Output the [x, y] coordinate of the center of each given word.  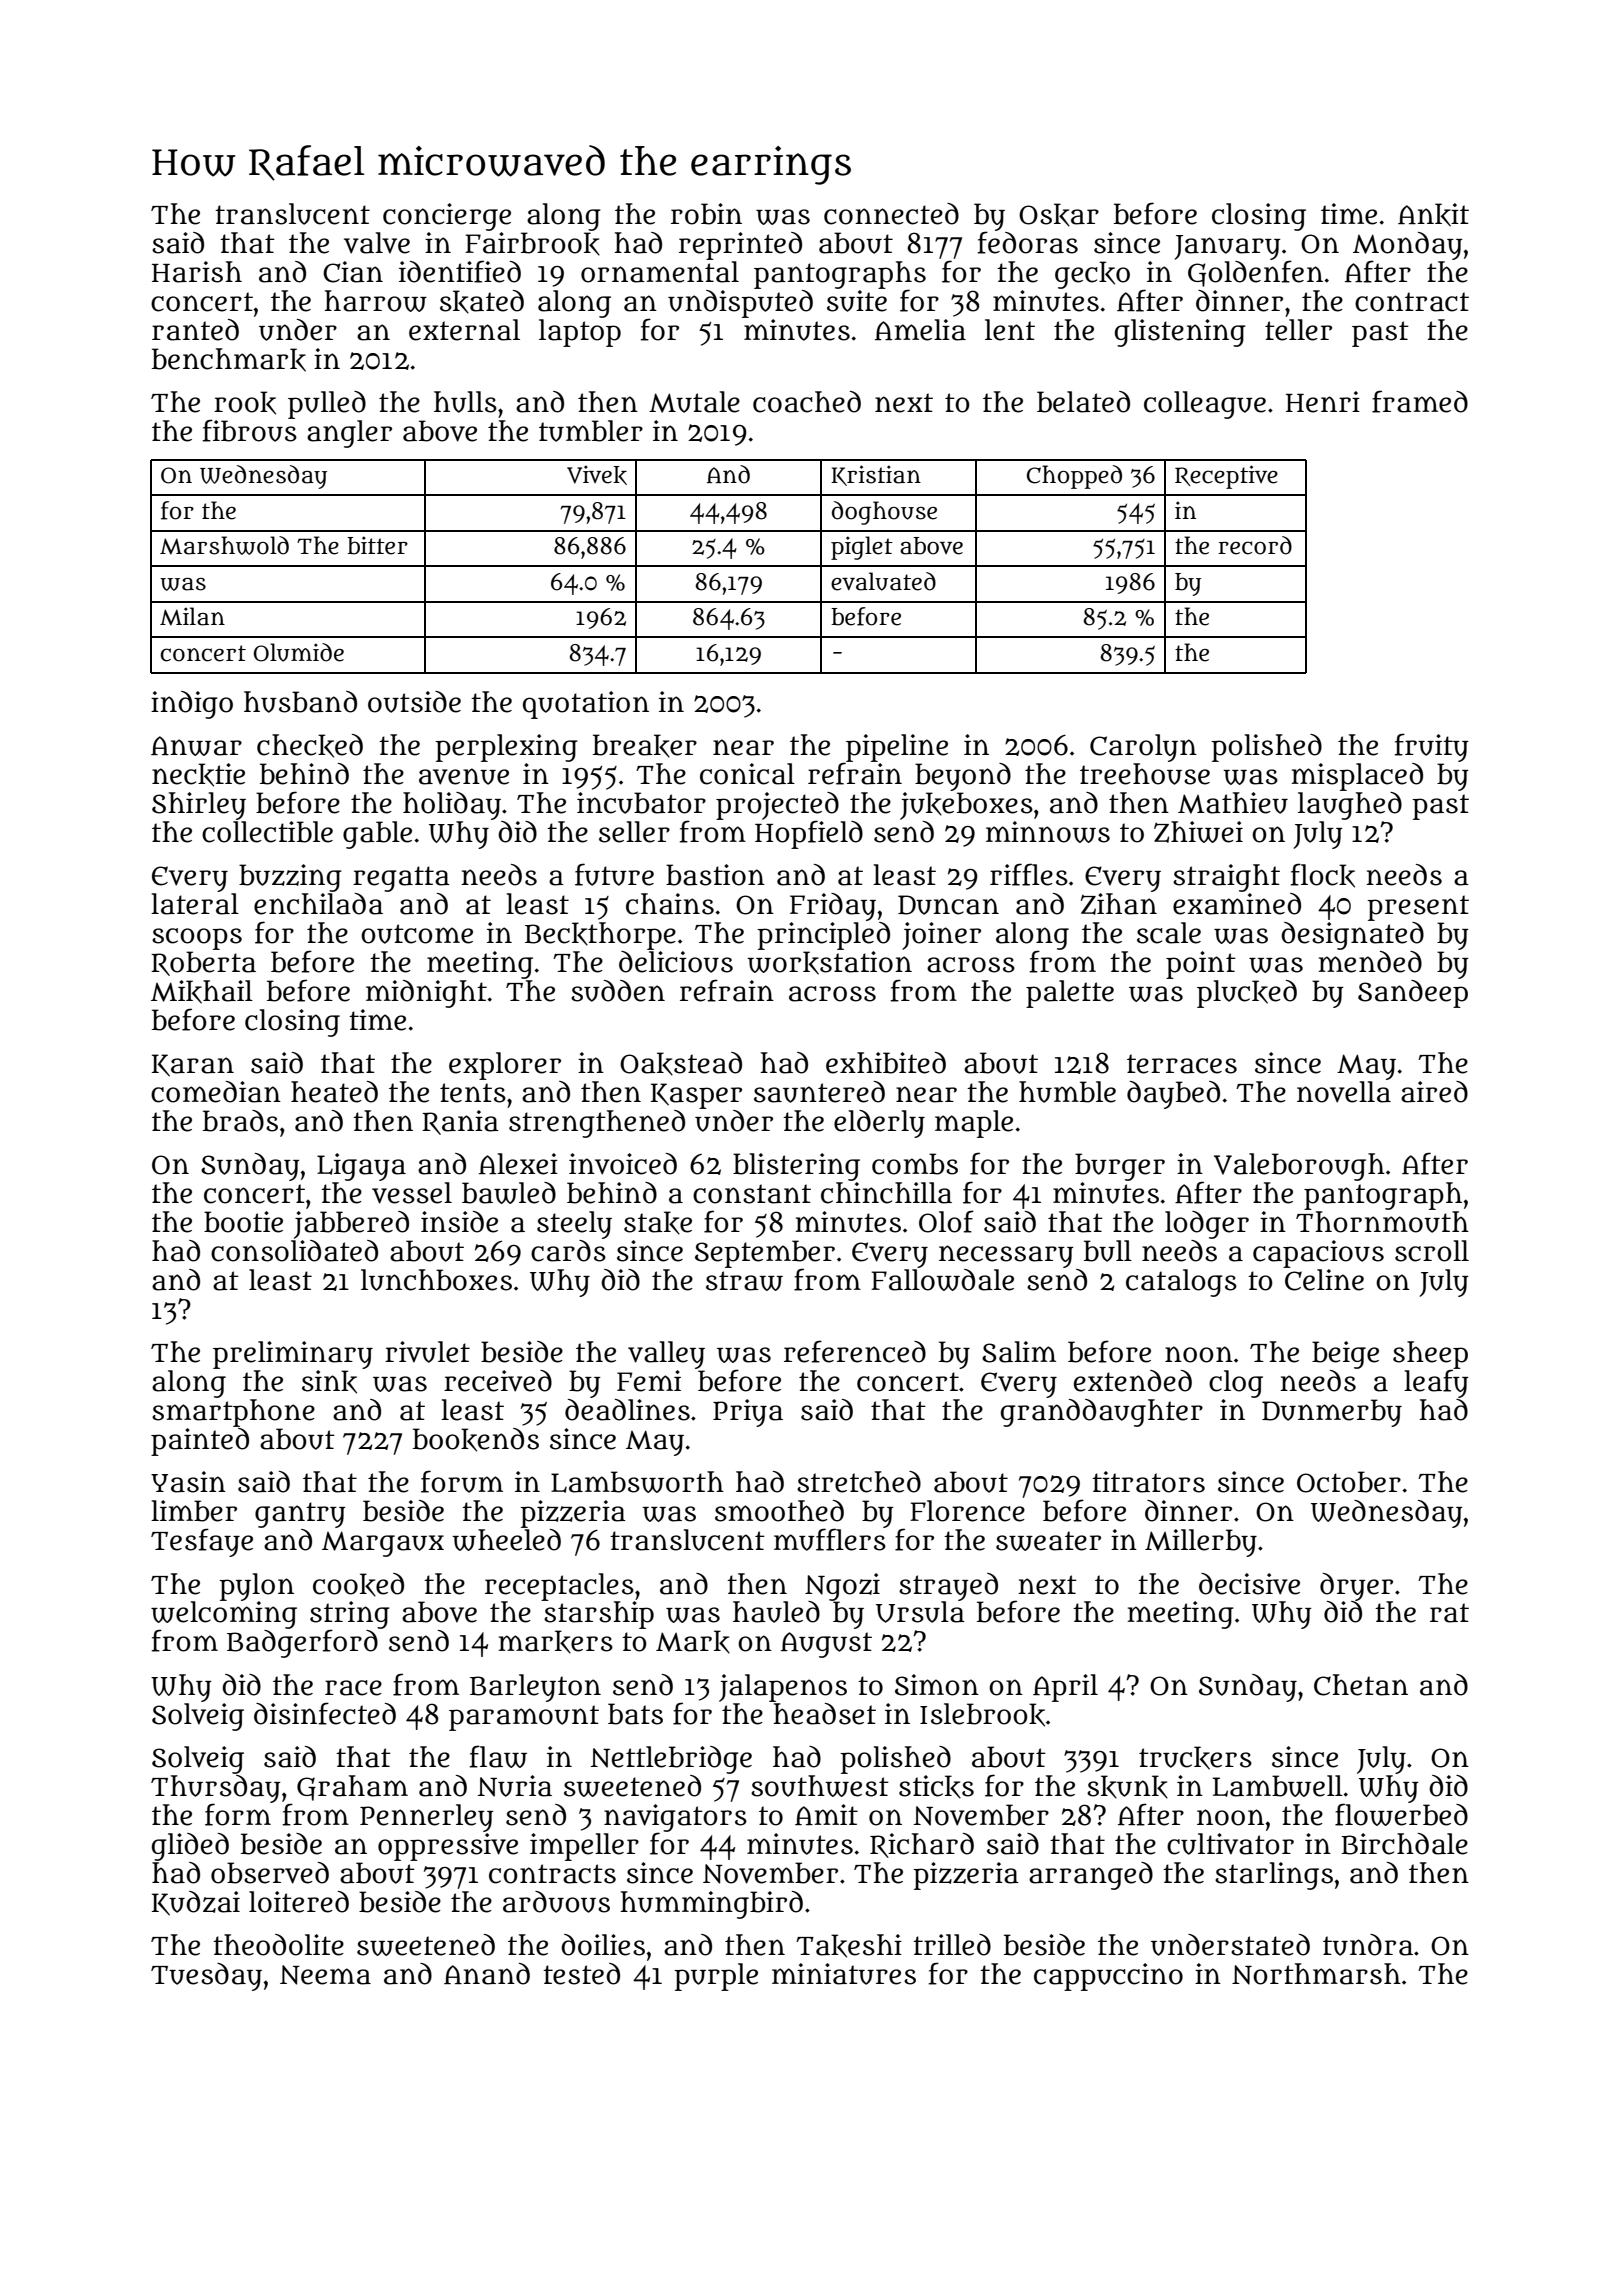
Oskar [1059, 215]
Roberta [203, 963]
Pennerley [427, 1818]
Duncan [948, 905]
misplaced [1357, 777]
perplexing [506, 748]
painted [200, 1442]
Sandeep [1413, 994]
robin [706, 214]
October [1349, 1482]
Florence [967, 1511]
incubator [641, 803]
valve [377, 243]
